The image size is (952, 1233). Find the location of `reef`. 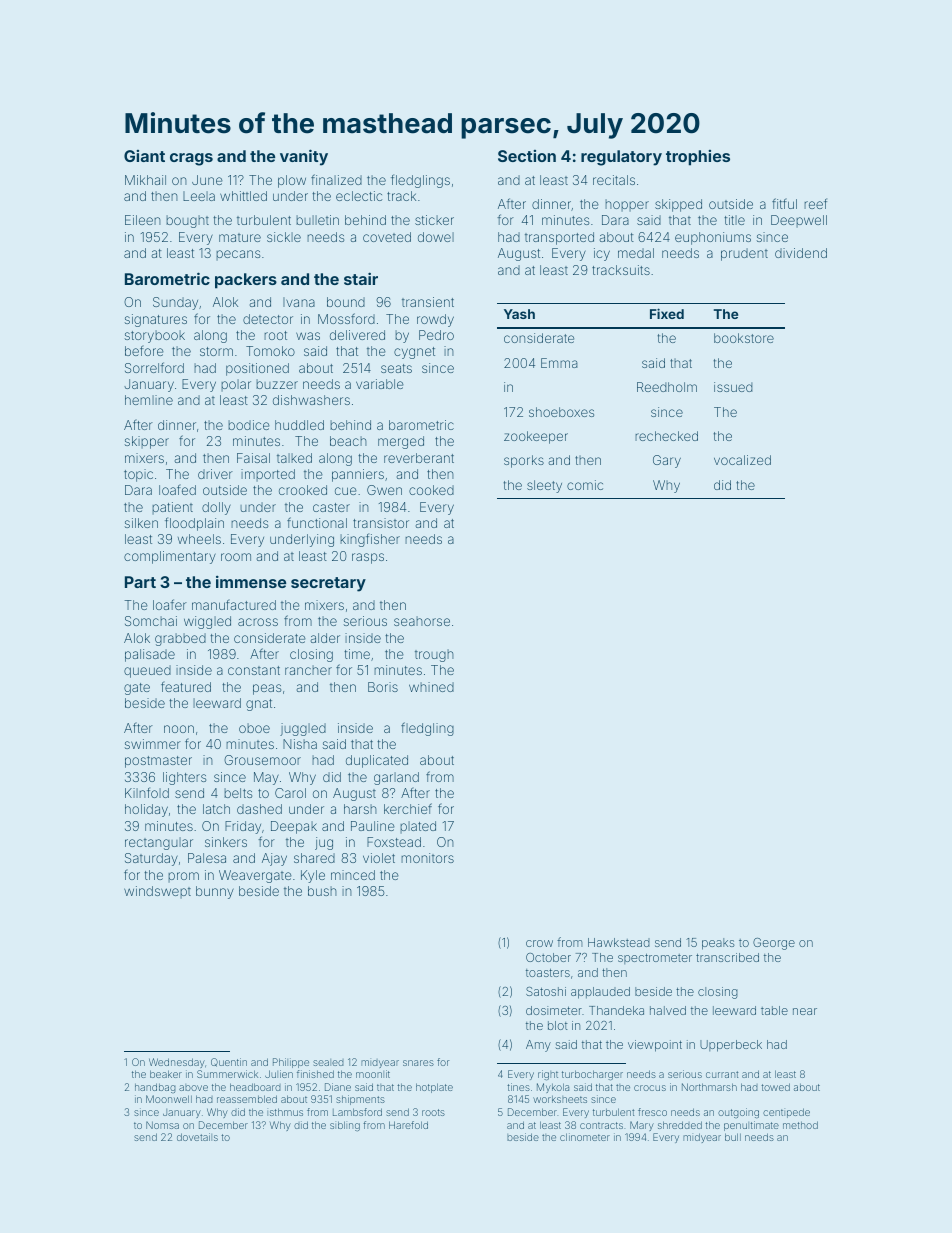

reef is located at coordinates (815, 203).
